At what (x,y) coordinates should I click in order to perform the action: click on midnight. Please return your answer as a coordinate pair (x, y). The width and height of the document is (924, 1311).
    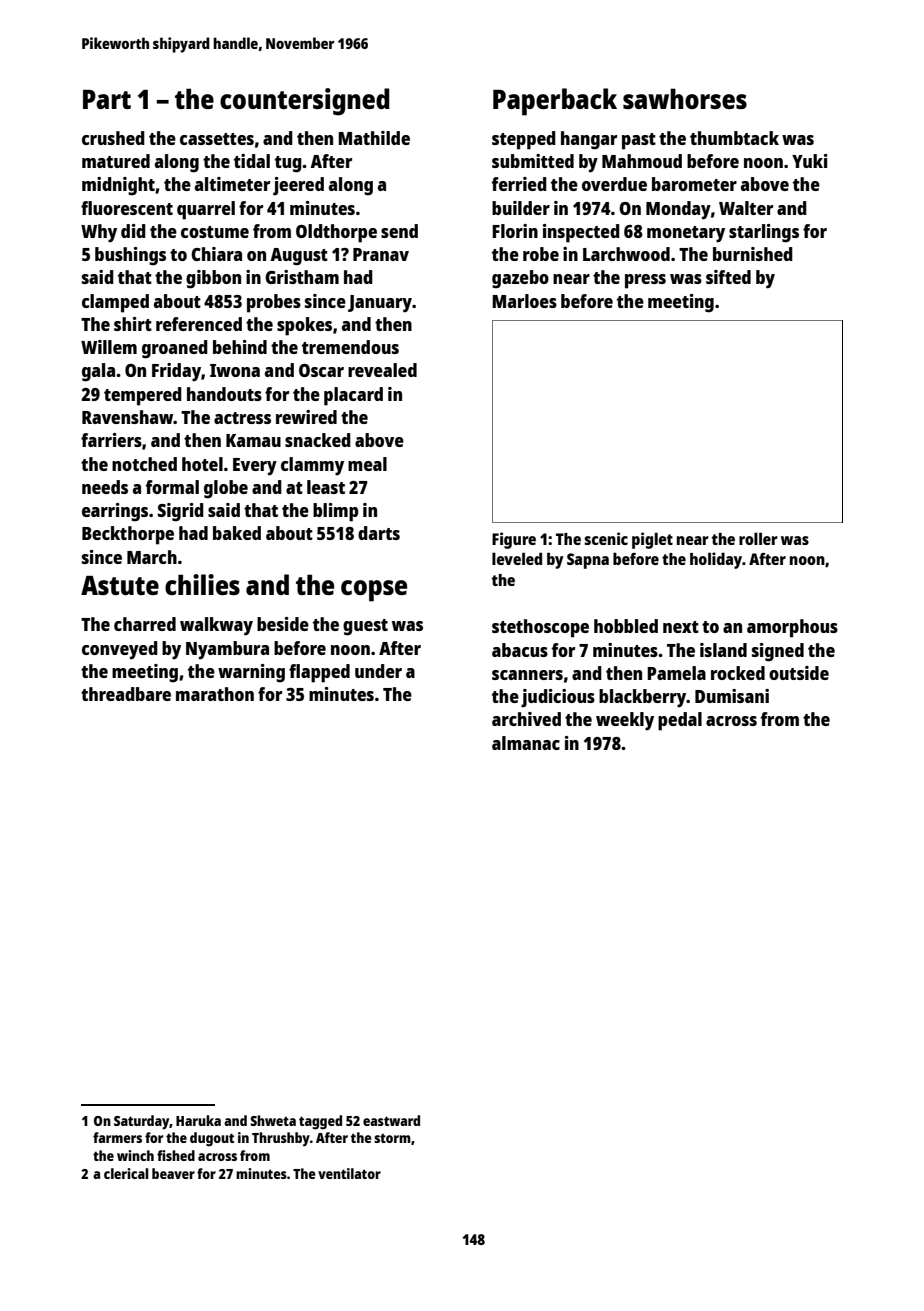
    Looking at the image, I should click on (118, 186).
